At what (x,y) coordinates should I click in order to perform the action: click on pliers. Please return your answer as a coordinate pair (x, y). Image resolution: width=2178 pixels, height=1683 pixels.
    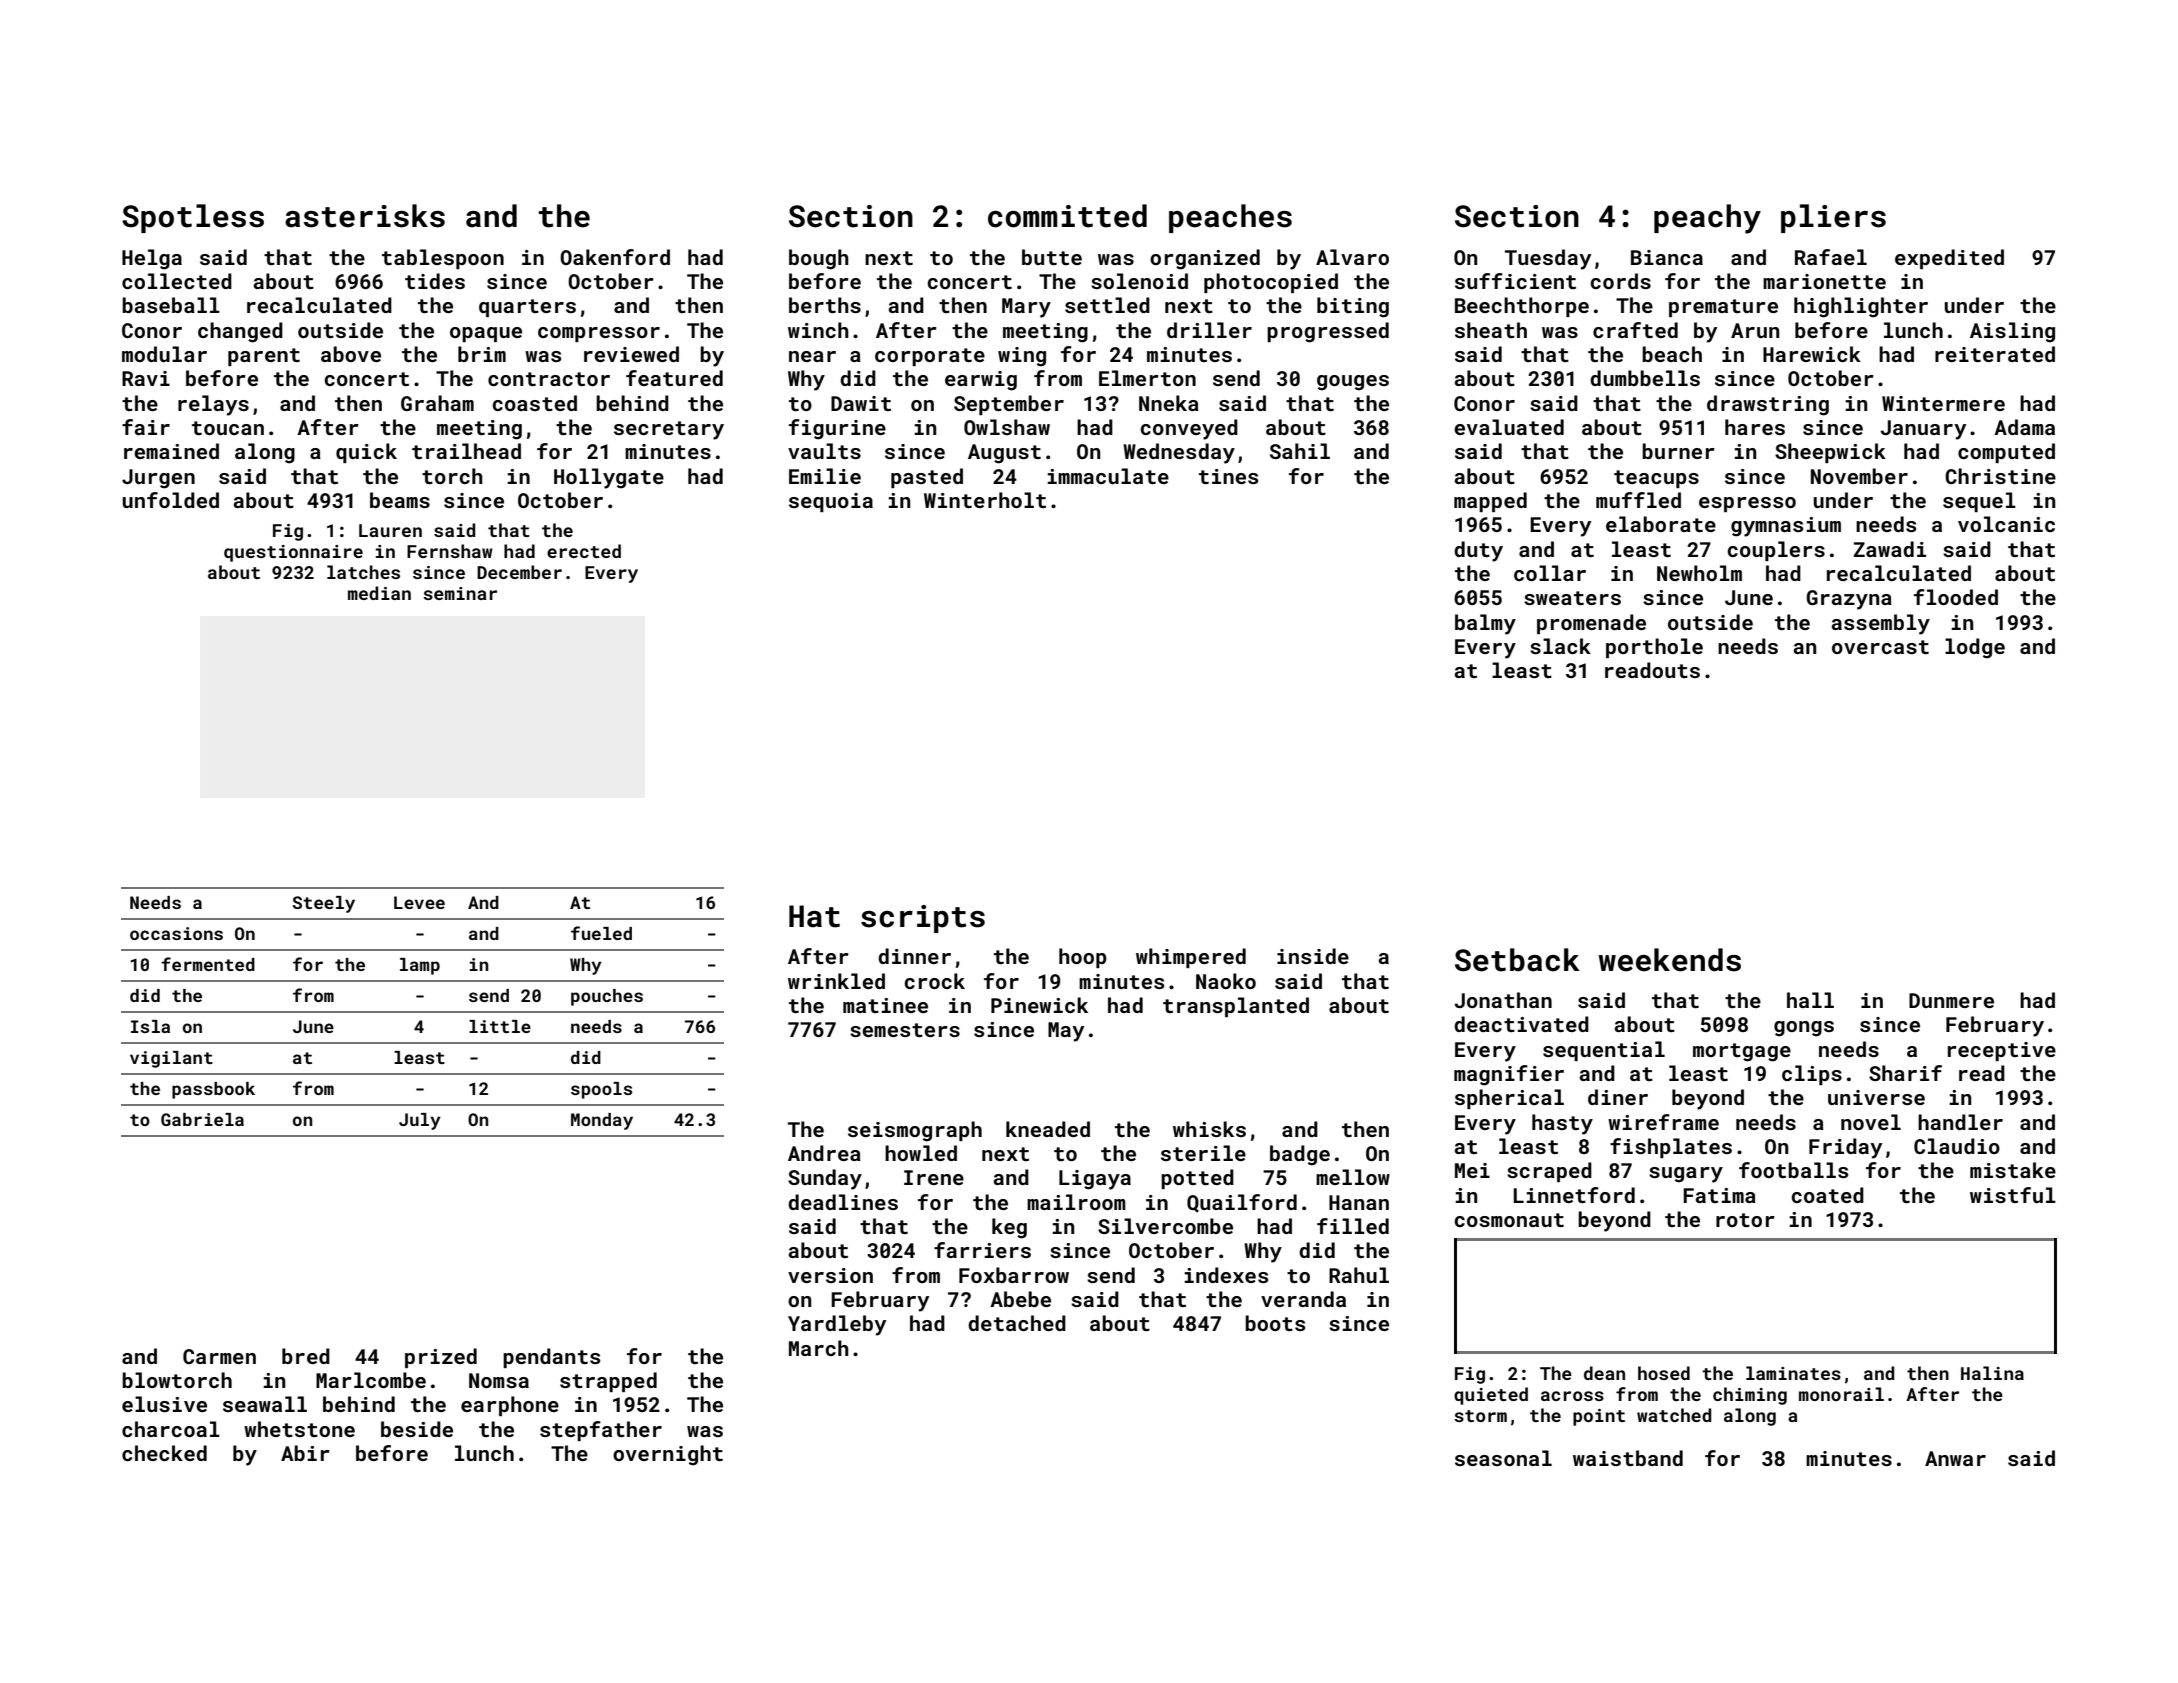
    Looking at the image, I should click on (1833, 218).
